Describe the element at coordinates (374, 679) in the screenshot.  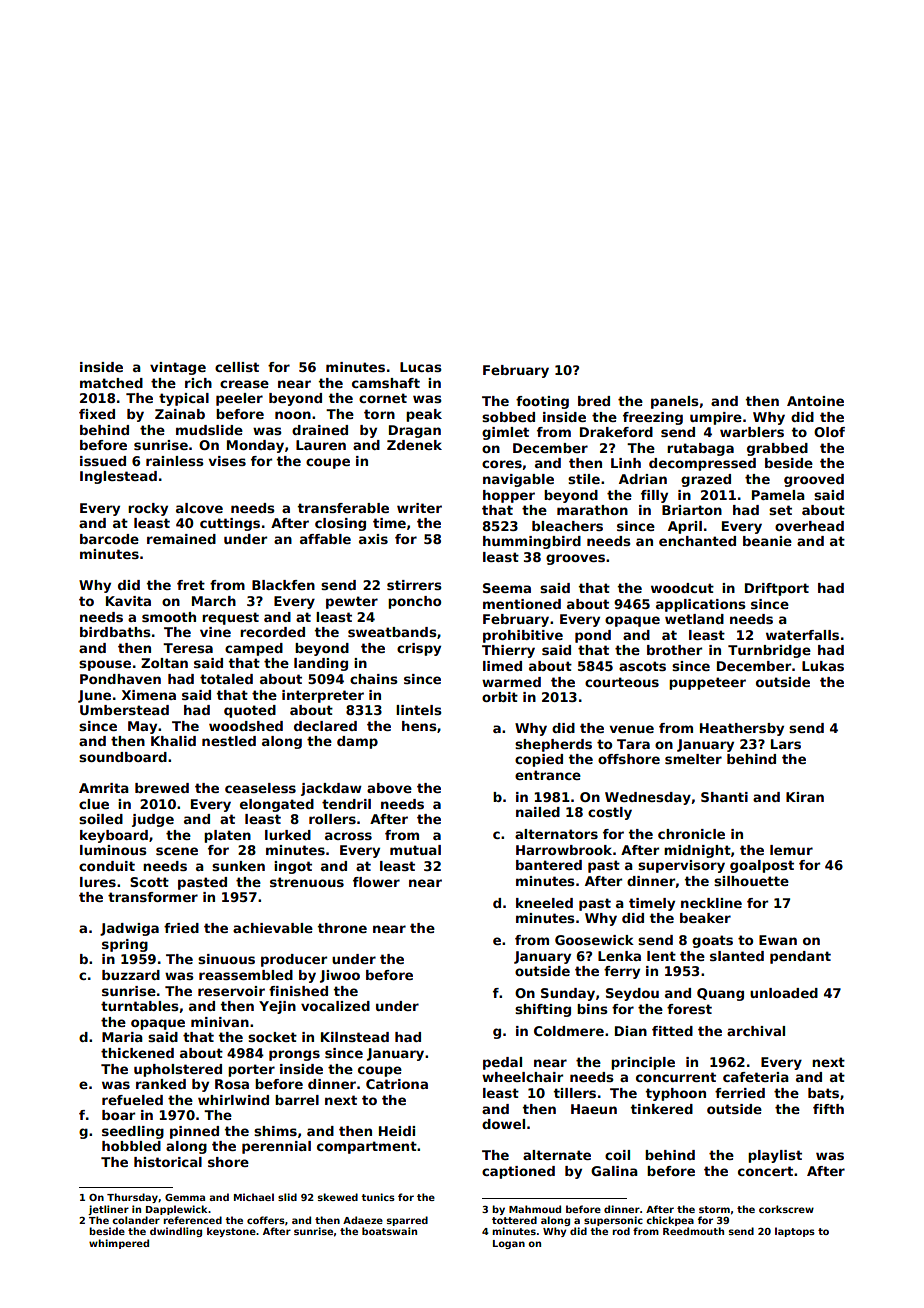
I see `chains` at that location.
